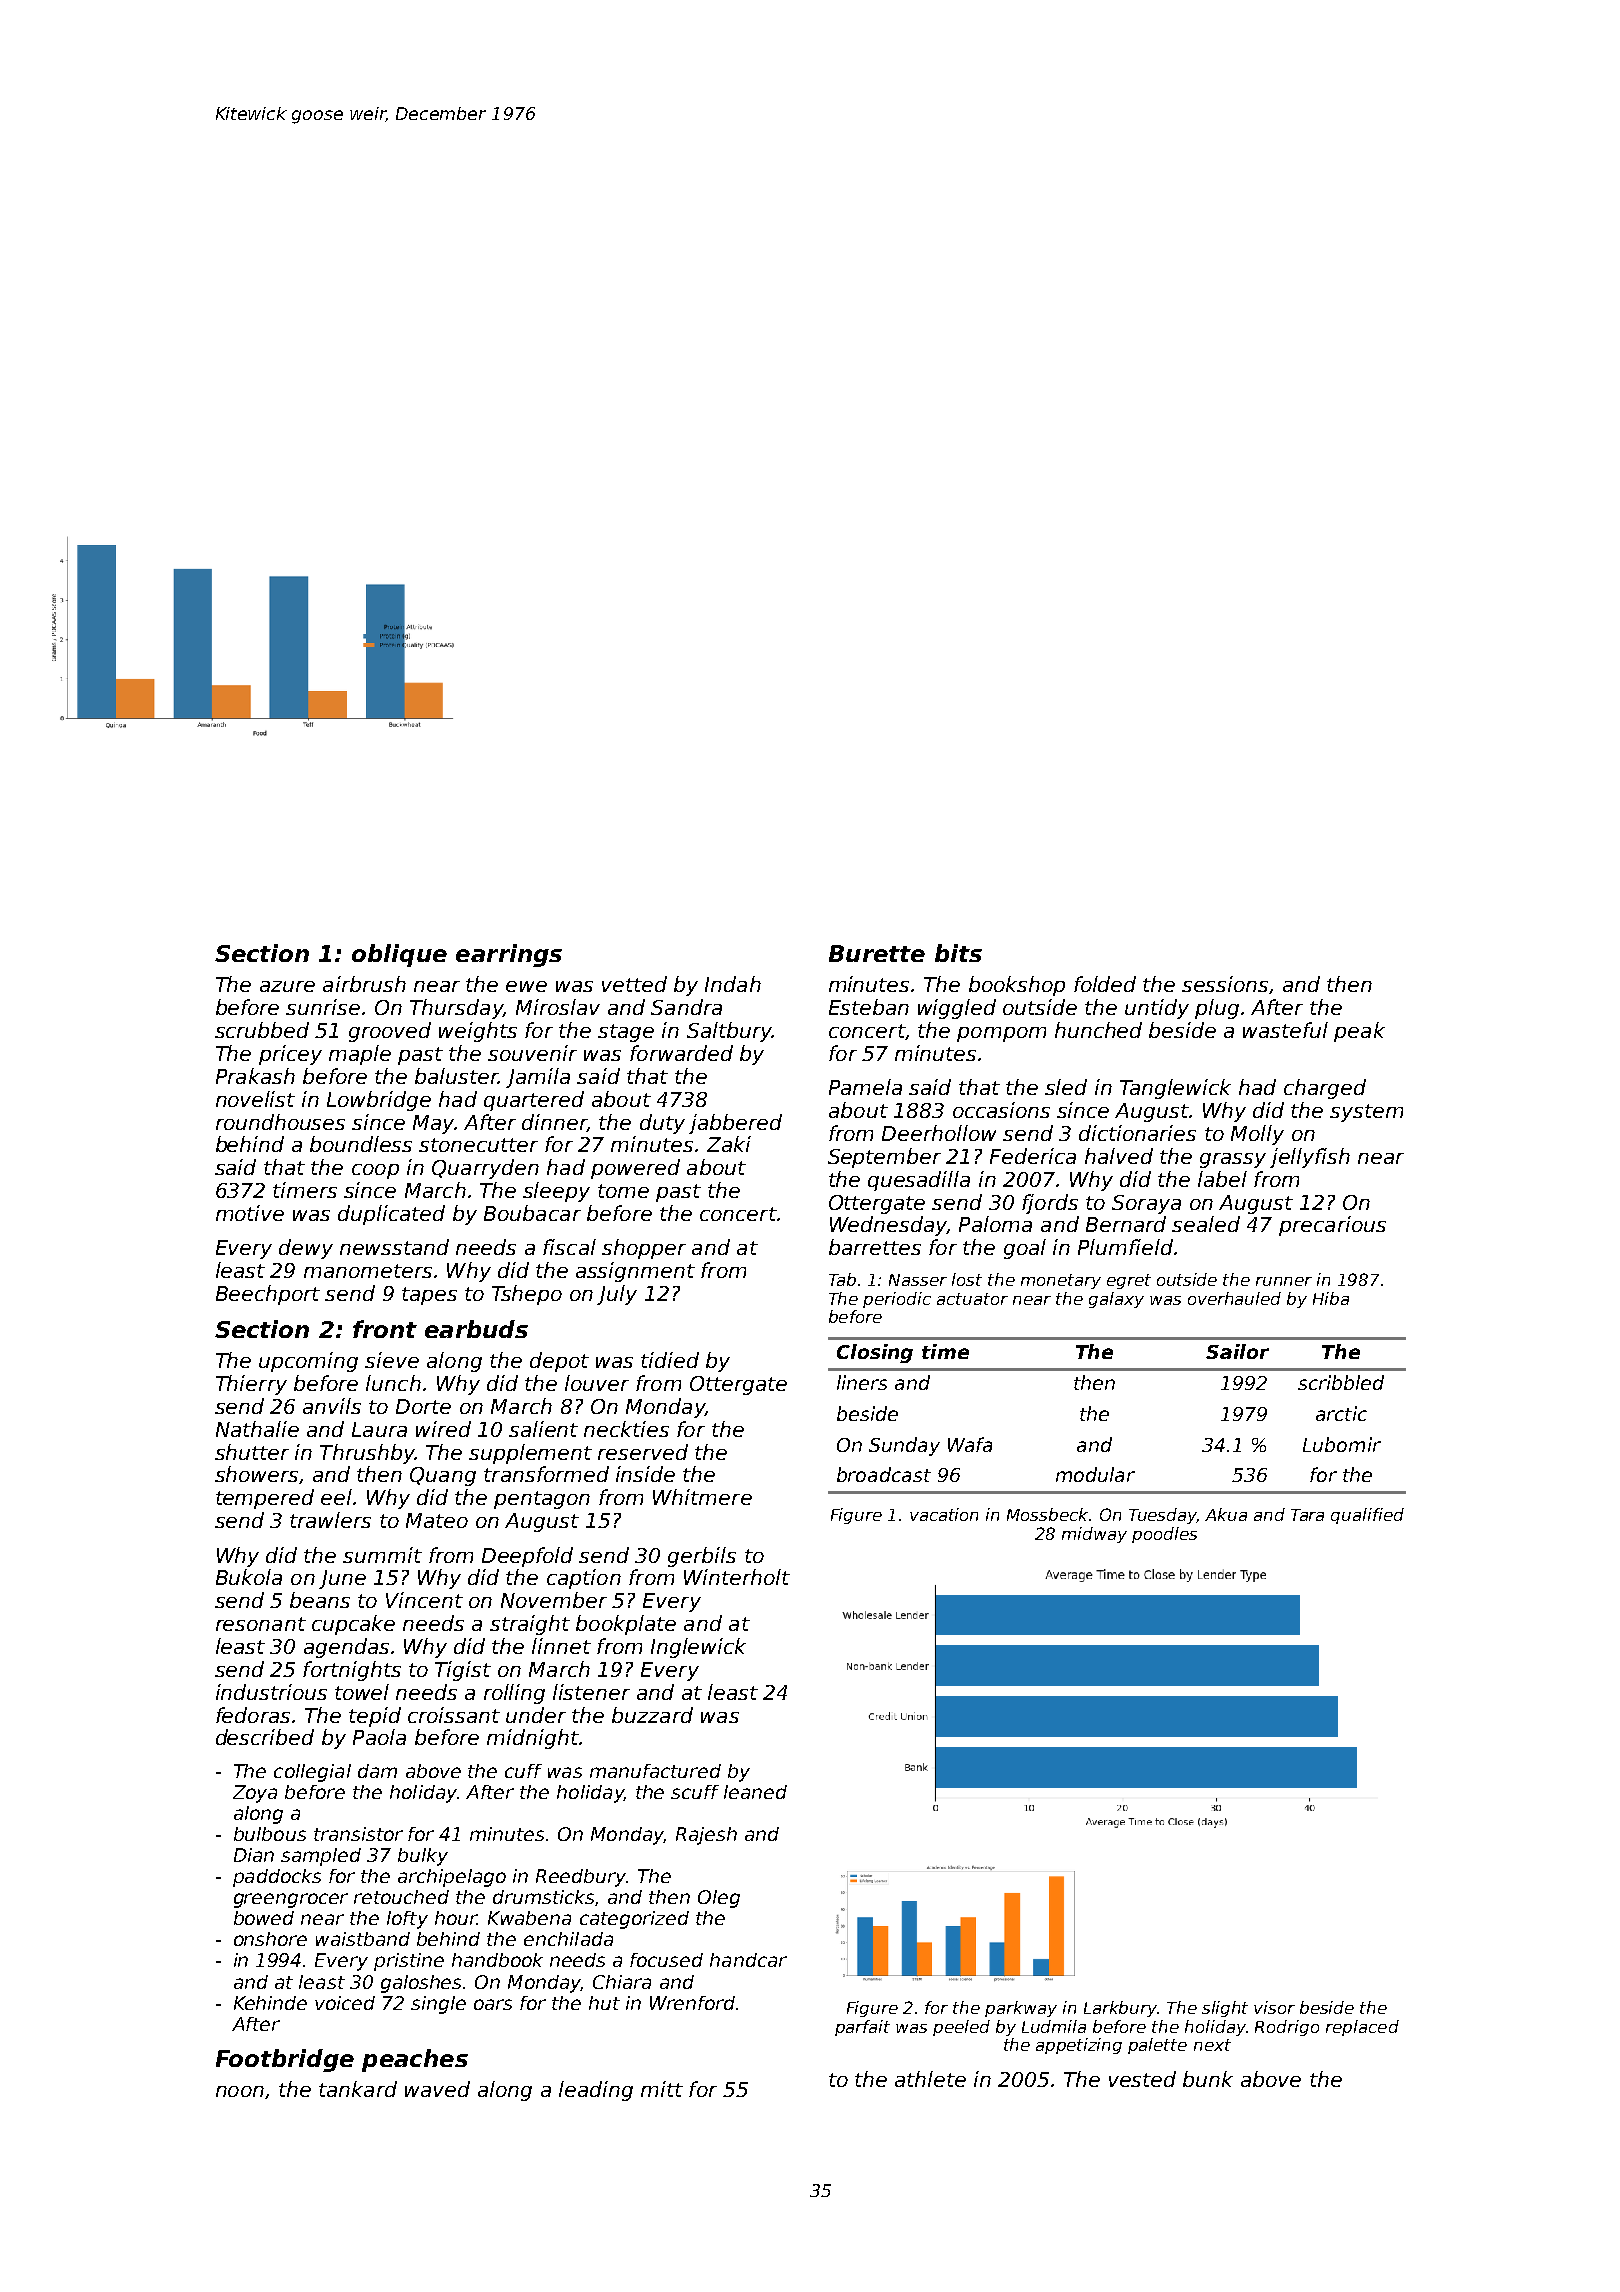  I want to click on vacation, so click(944, 1514).
